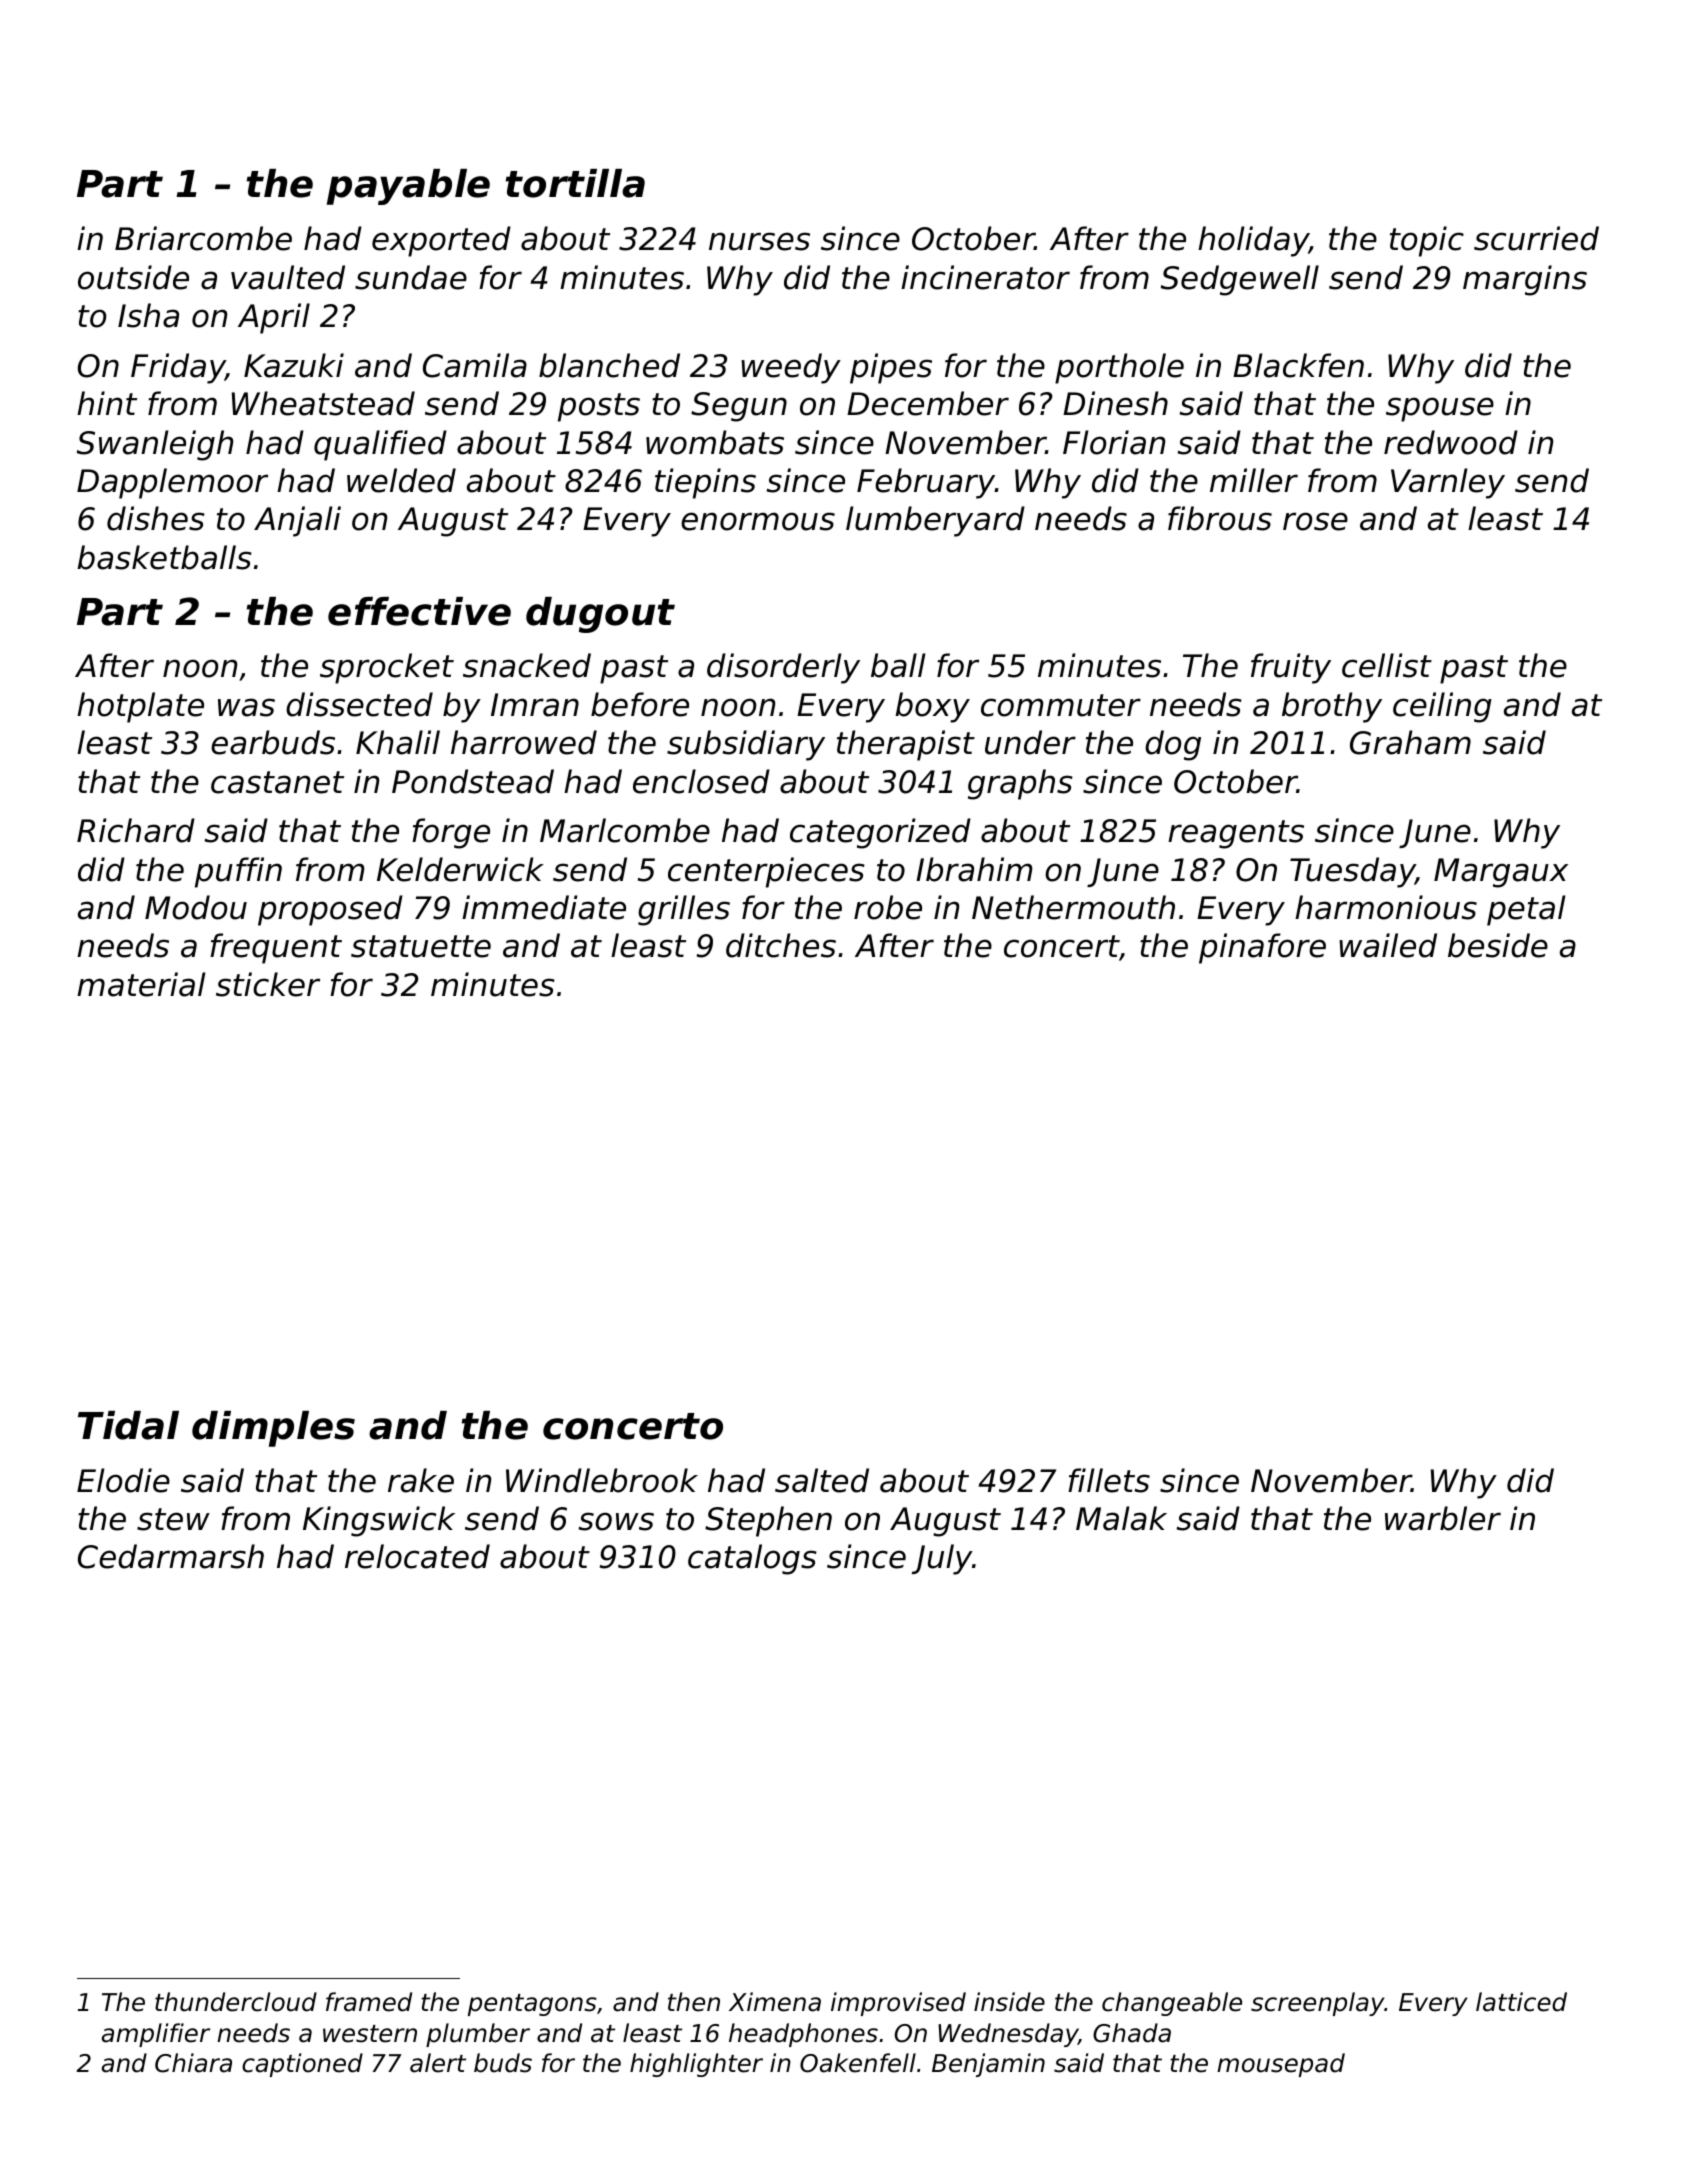 The image size is (1683, 2178). I want to click on qualified, so click(380, 445).
